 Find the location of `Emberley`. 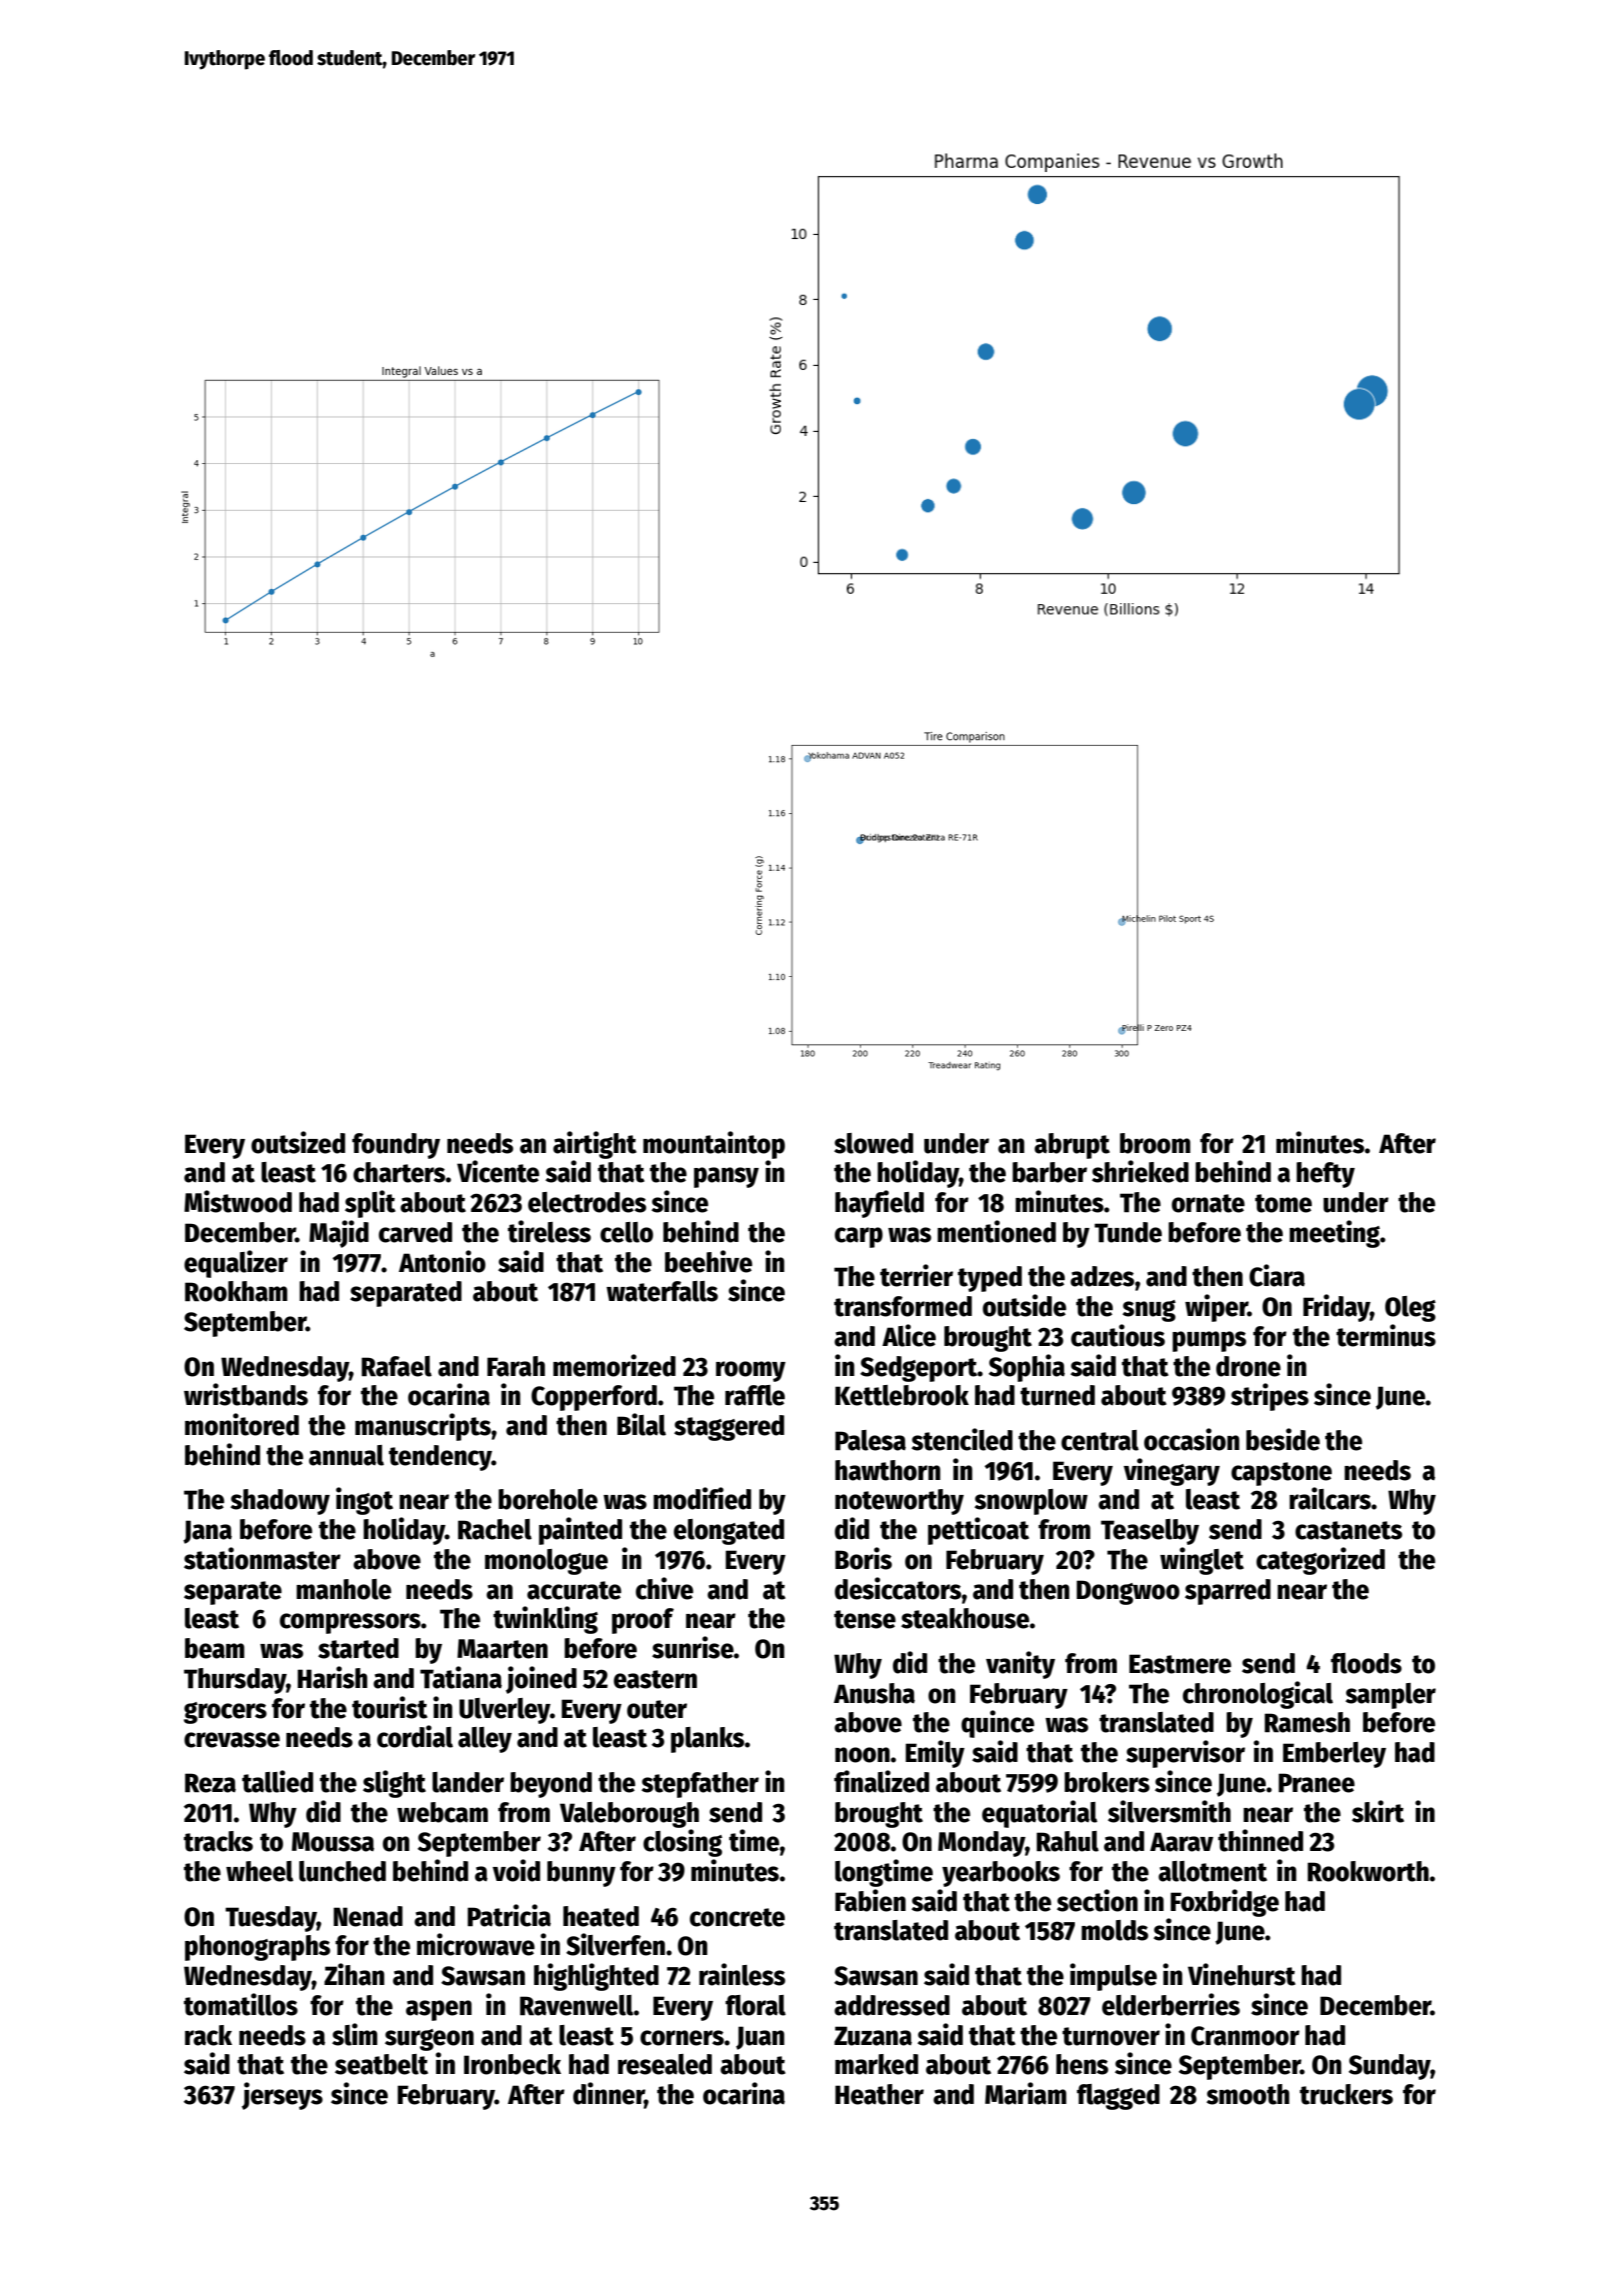

Emberley is located at coordinates (1334, 1755).
